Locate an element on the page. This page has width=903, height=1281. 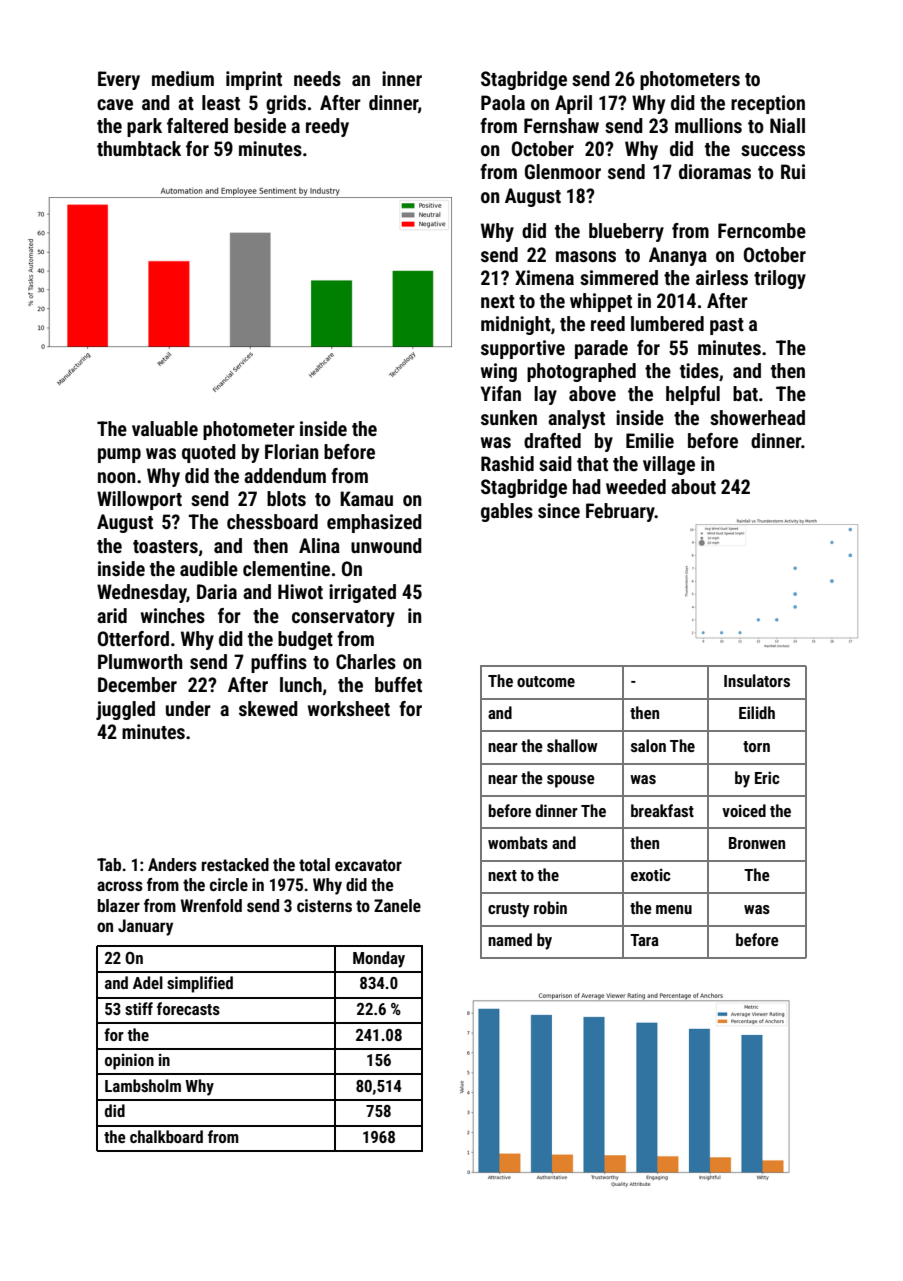
Every is located at coordinates (119, 80).
